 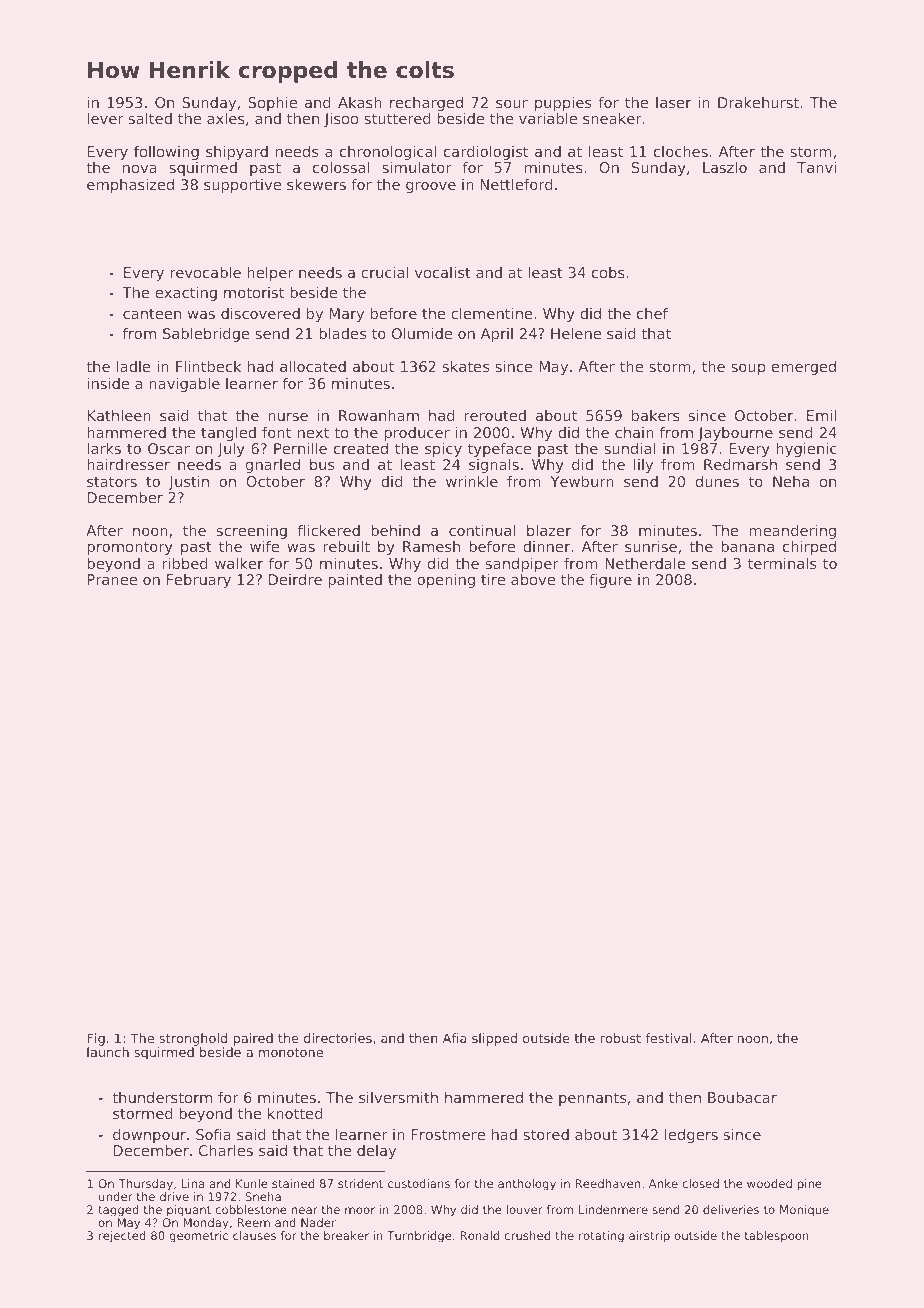 I want to click on Olumide, so click(x=422, y=333).
